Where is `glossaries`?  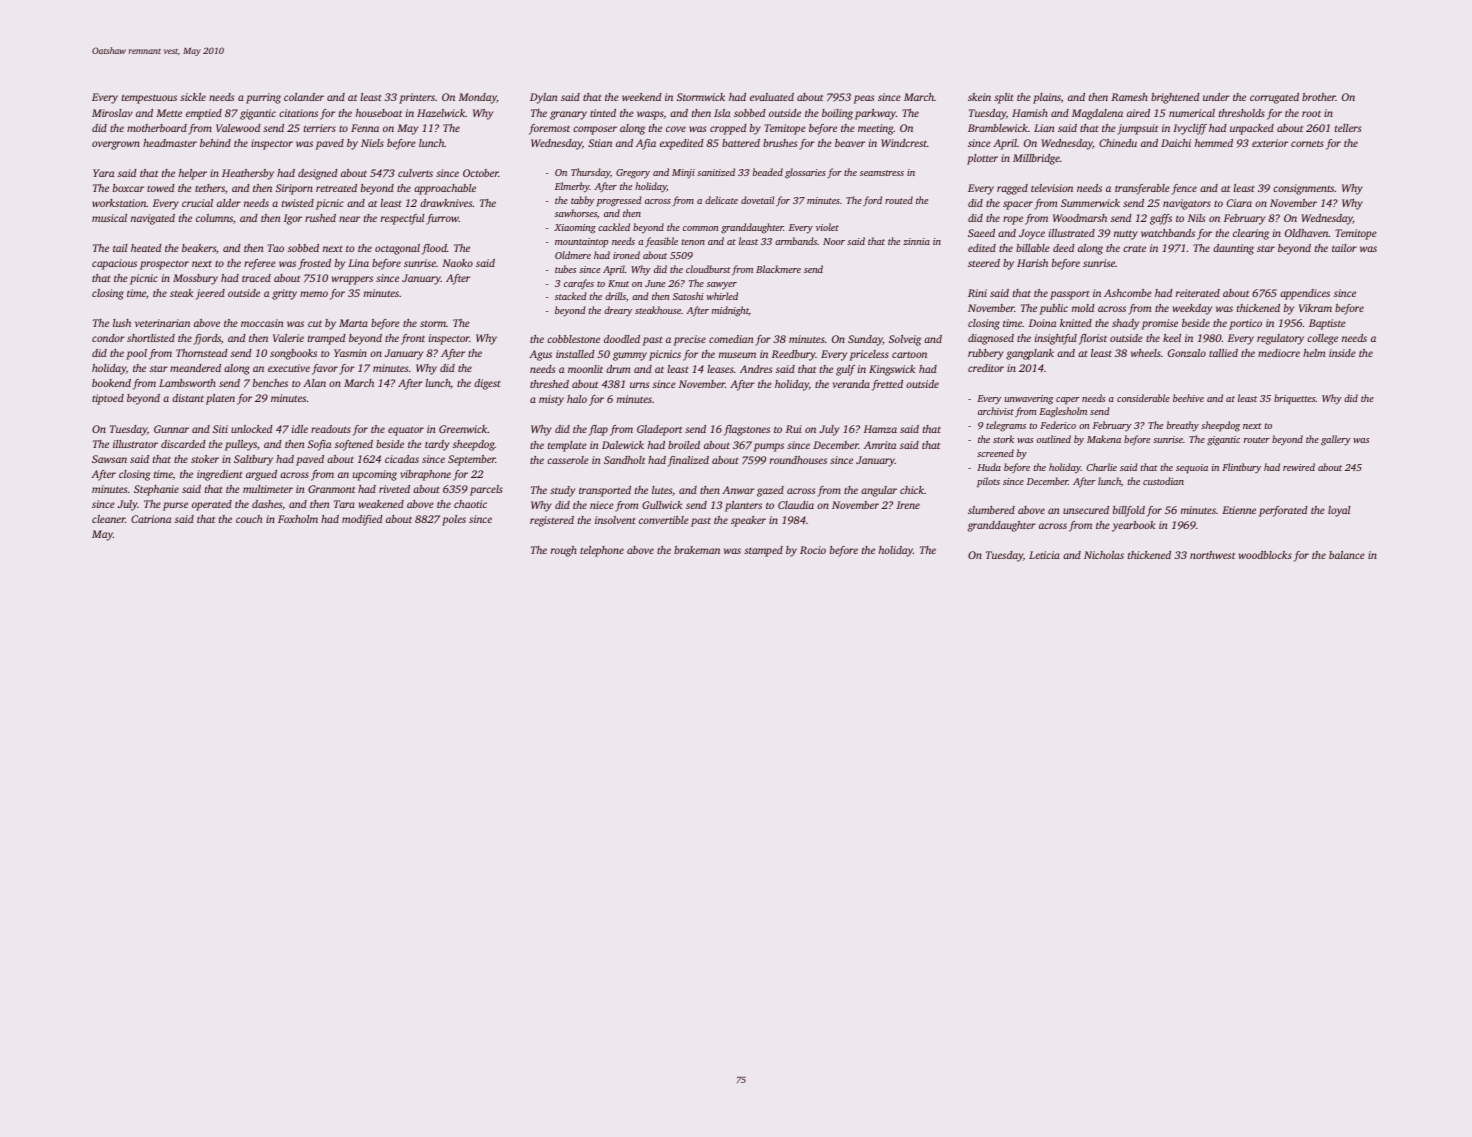
glossaries is located at coordinates (805, 173).
